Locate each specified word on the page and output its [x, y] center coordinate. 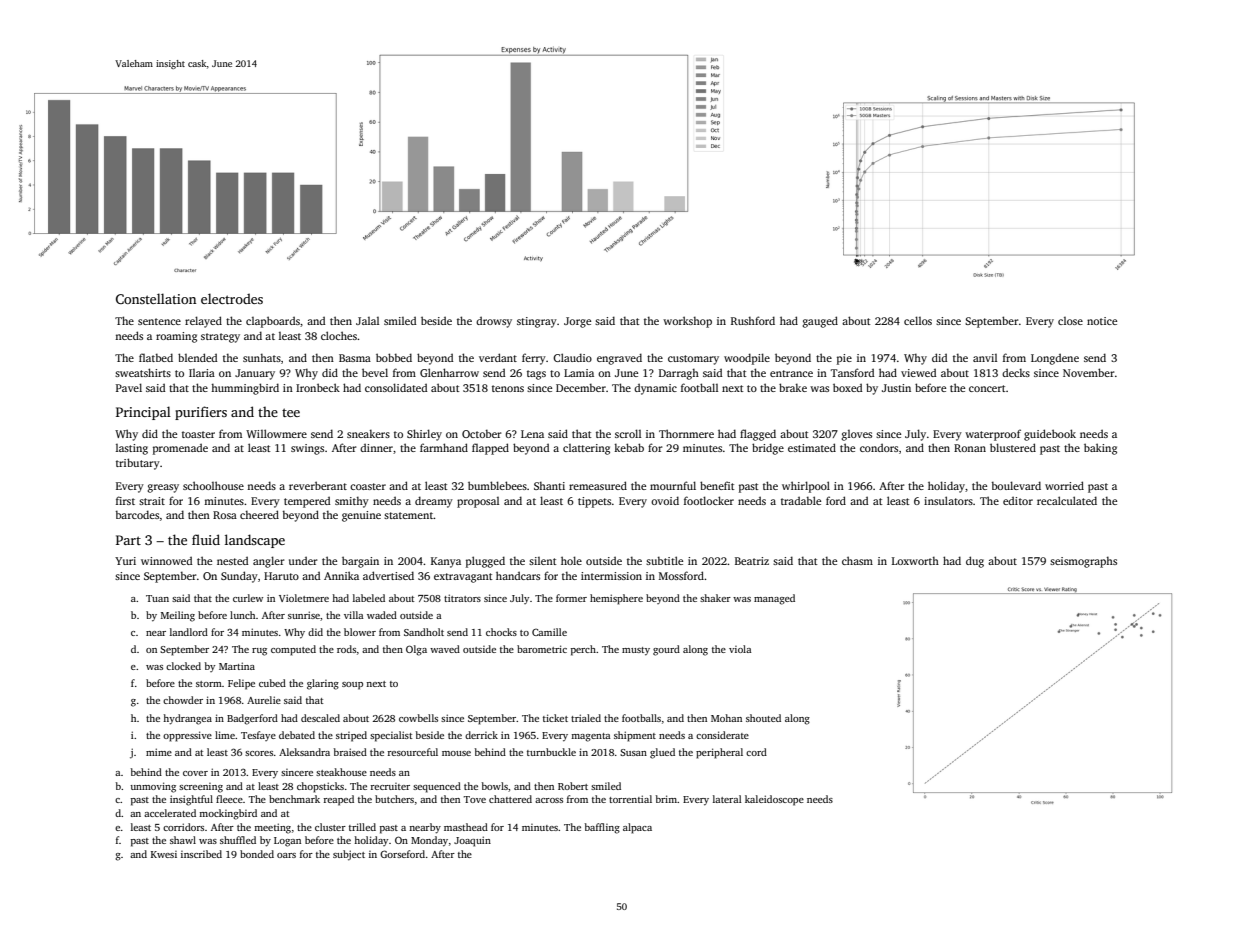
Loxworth [915, 560]
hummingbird [245, 389]
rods [346, 649]
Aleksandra [304, 752]
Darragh [679, 374]
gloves [856, 435]
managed [774, 599]
